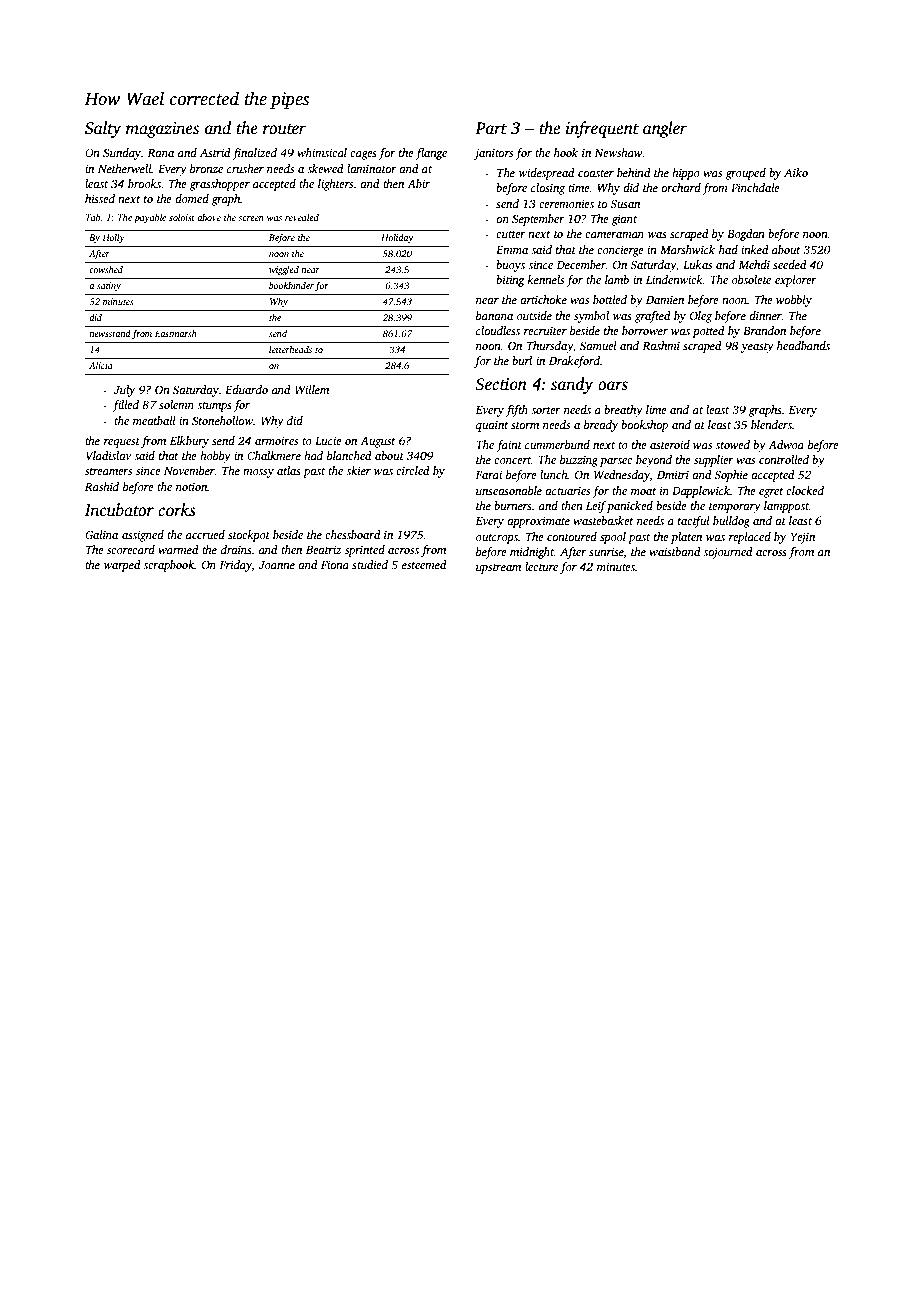  What do you see at coordinates (125, 168) in the screenshot?
I see `Netherwell` at bounding box center [125, 168].
